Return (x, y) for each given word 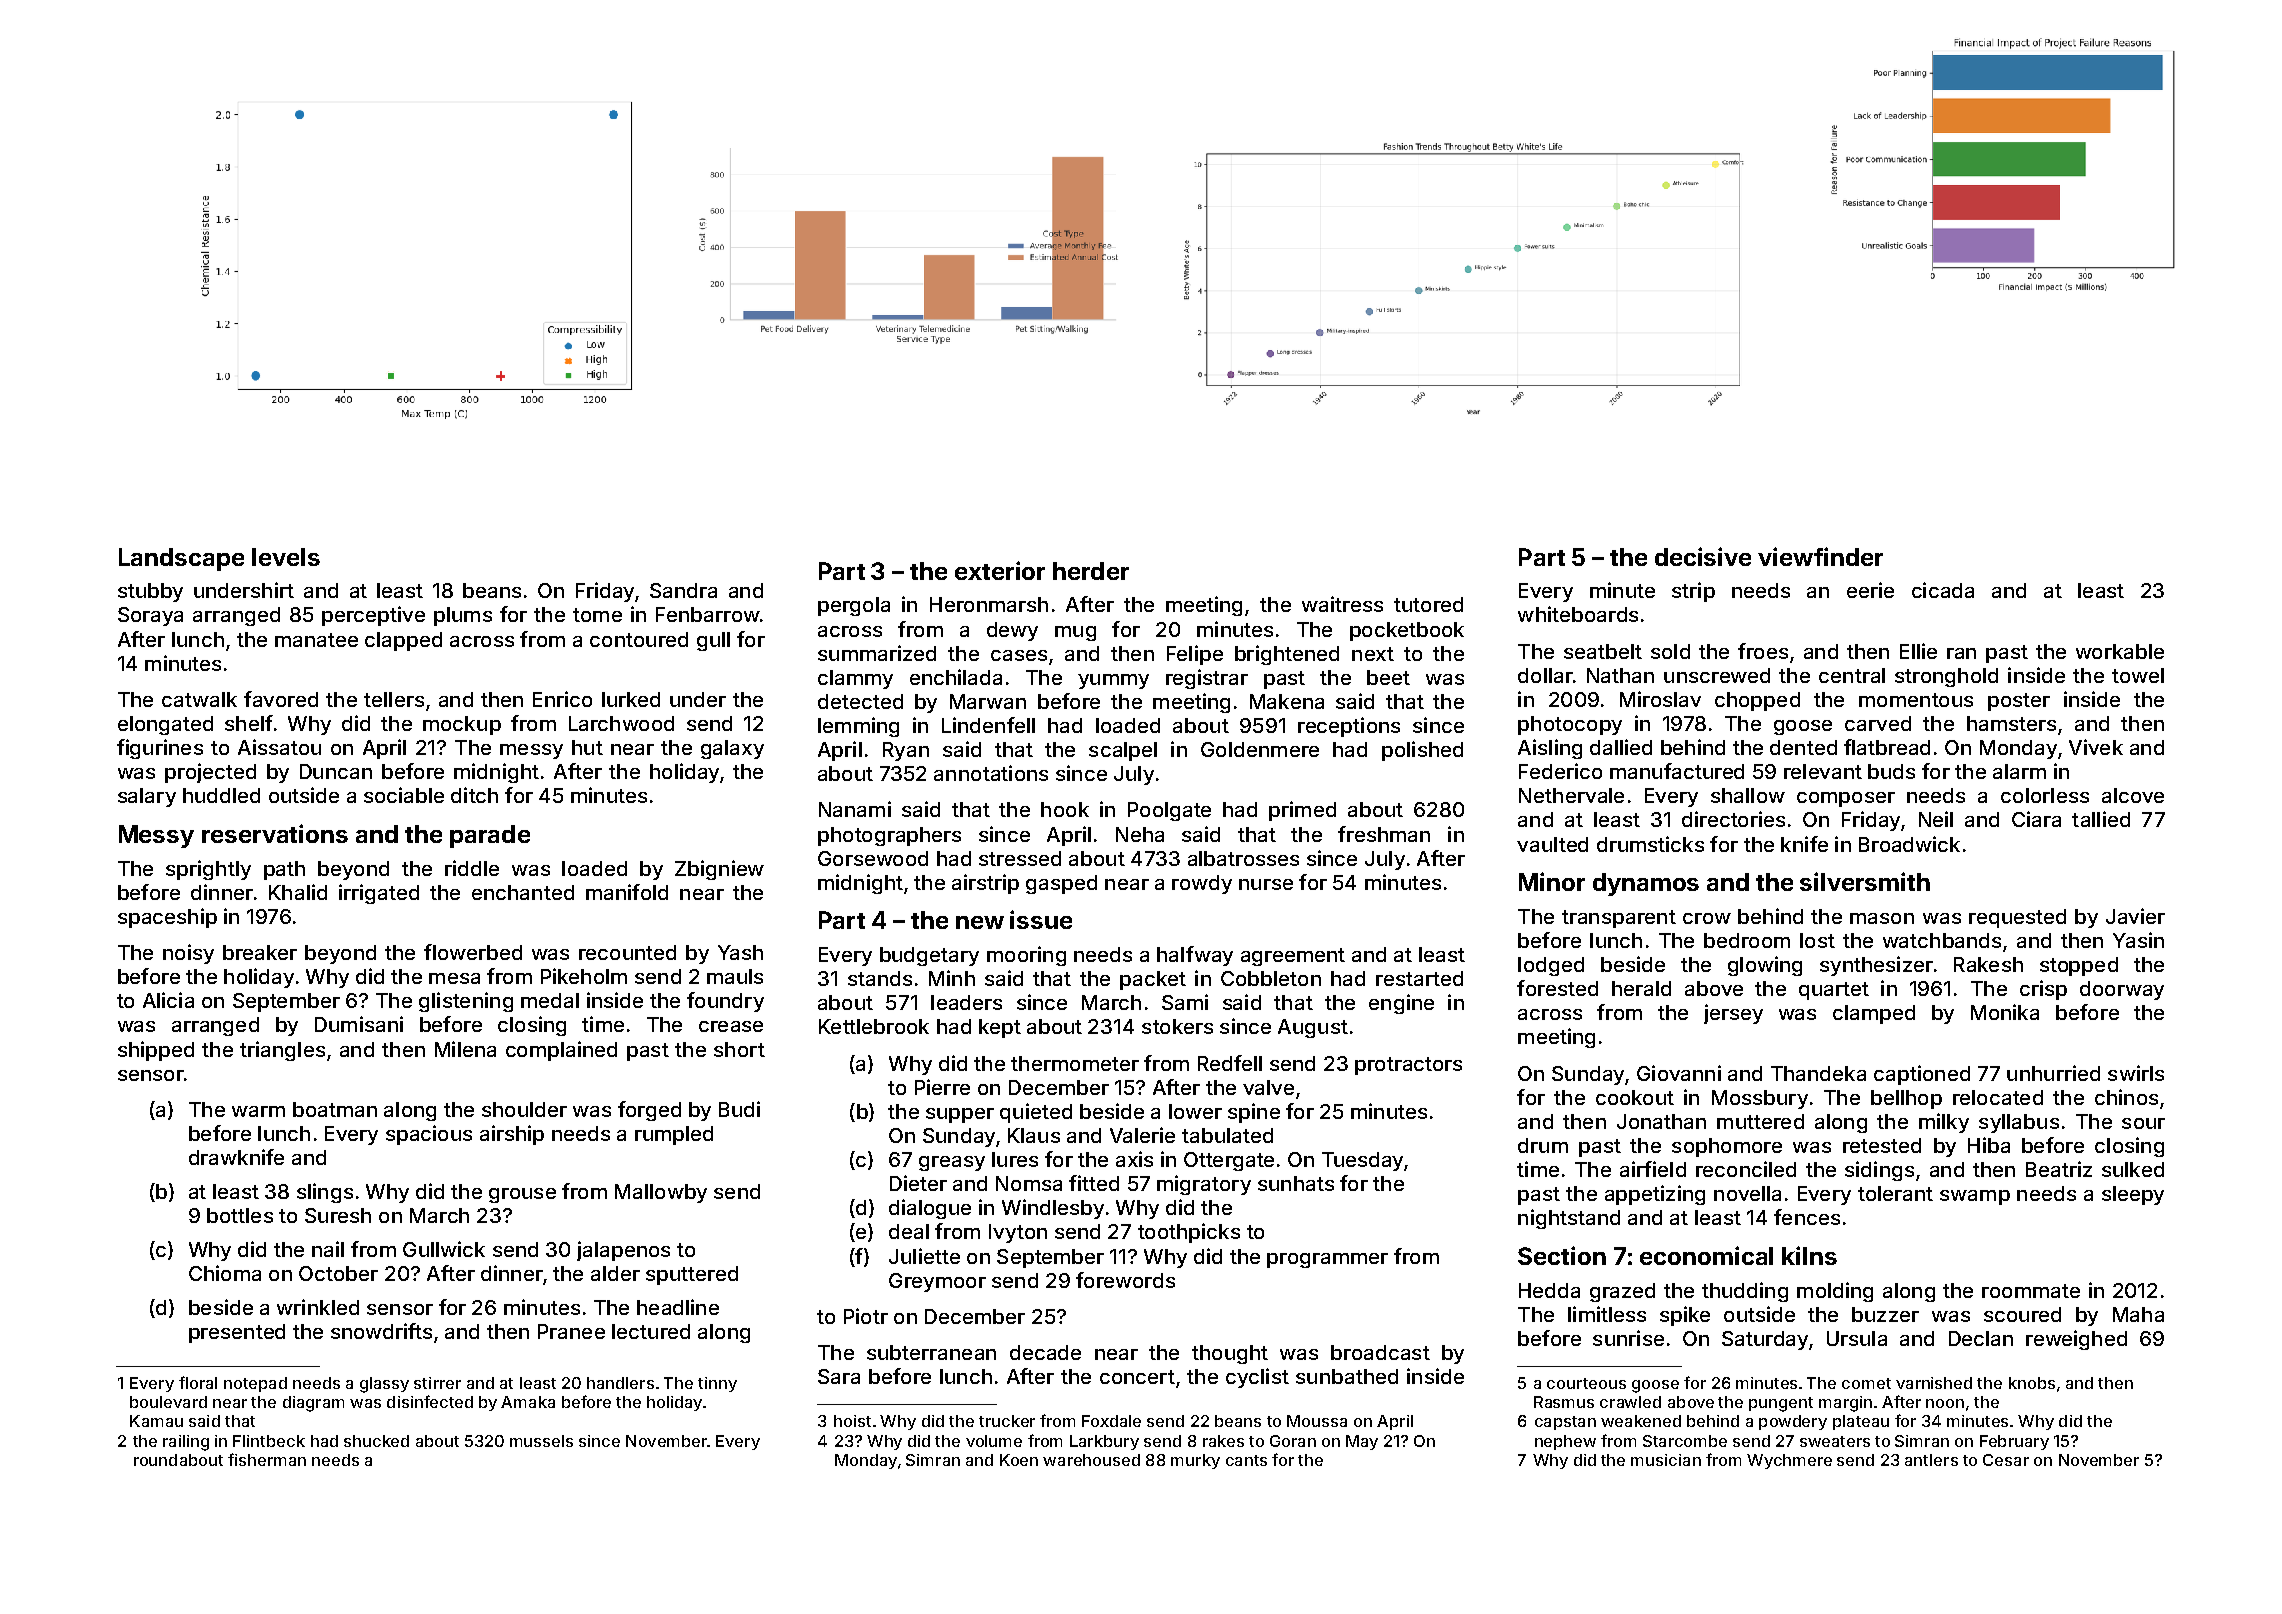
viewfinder (1820, 556)
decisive (1703, 556)
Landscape (181, 559)
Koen (1019, 1460)
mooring (1026, 956)
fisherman (267, 1459)
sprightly (208, 870)
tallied (2101, 819)
